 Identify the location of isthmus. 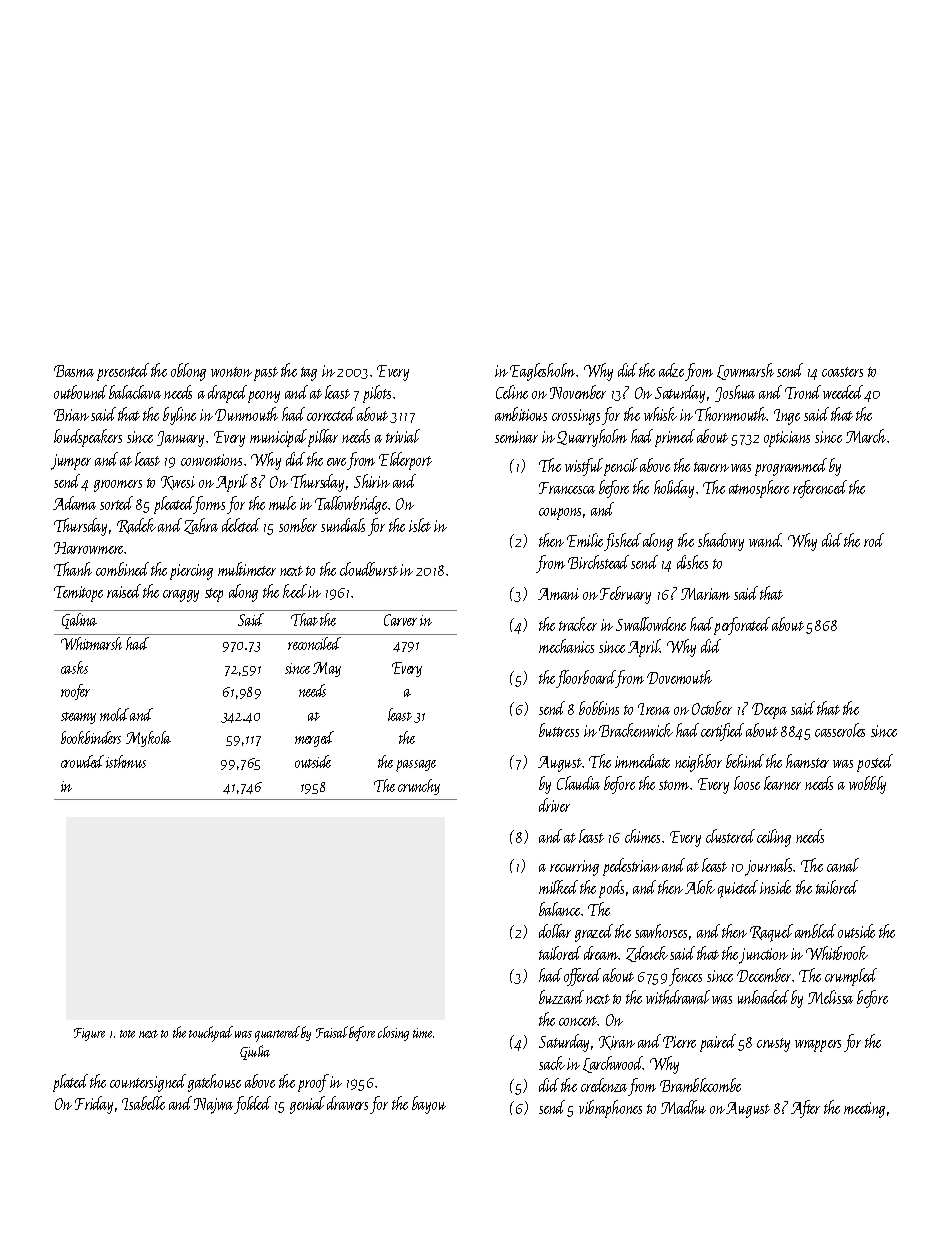
(126, 761).
